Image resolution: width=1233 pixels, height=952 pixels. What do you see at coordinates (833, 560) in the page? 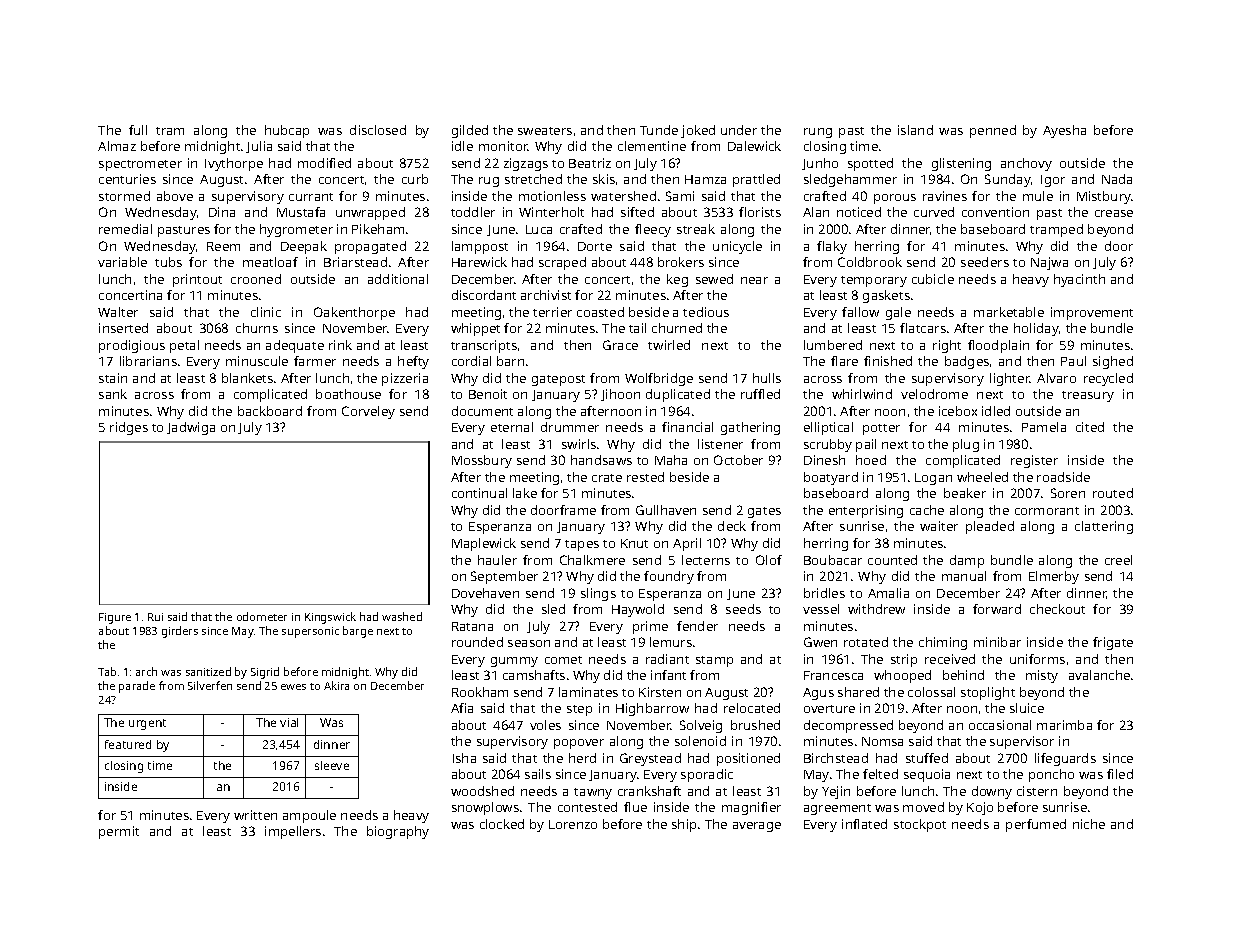
I see `Boubacar` at bounding box center [833, 560].
